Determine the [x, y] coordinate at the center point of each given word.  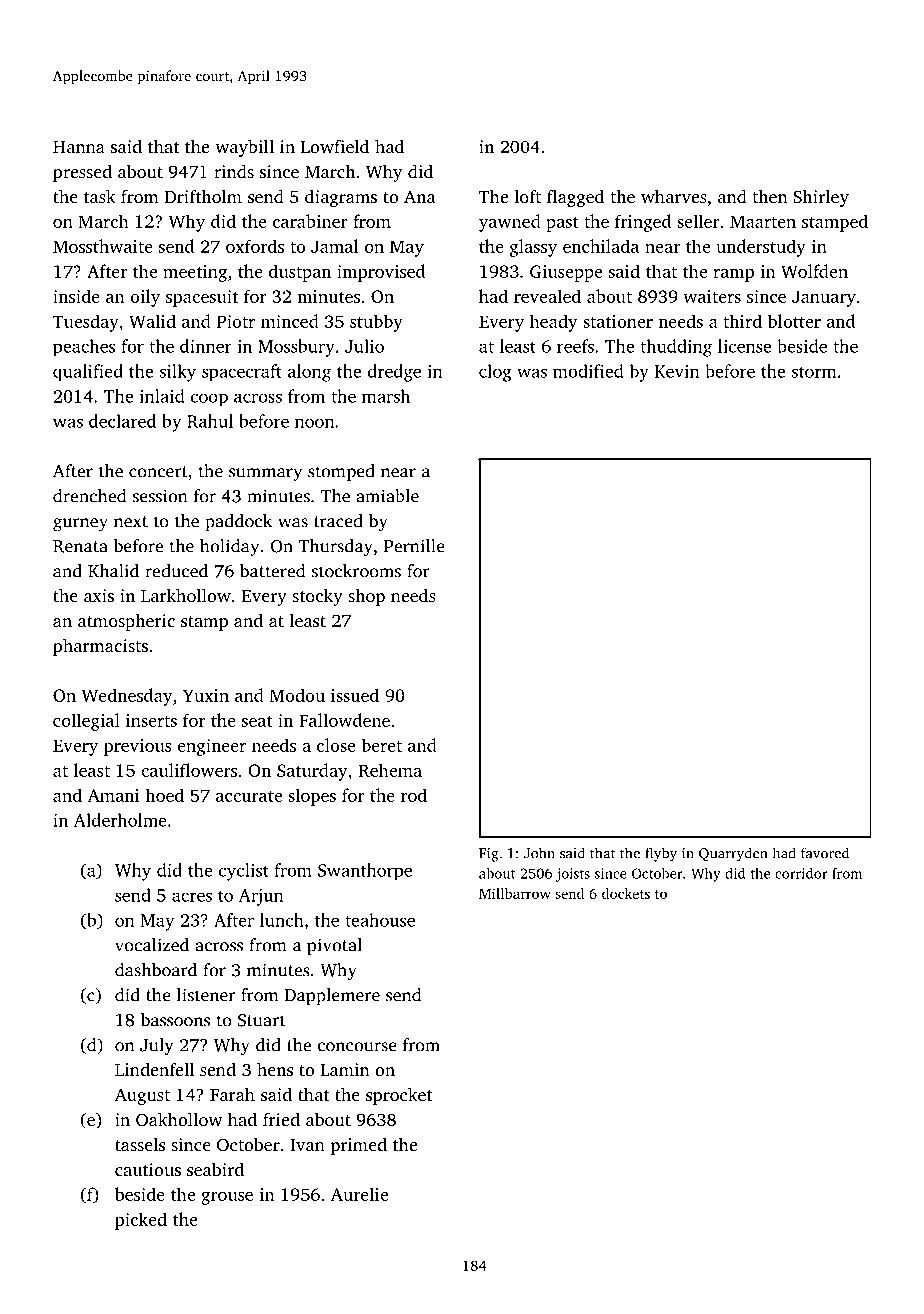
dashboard [156, 970]
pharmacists [100, 647]
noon [314, 423]
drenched [89, 496]
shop [366, 597]
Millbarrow [515, 893]
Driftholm [203, 196]
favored [825, 853]
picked [141, 1221]
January [824, 298]
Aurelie [359, 1194]
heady [554, 323]
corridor [801, 873]
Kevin [676, 371]
